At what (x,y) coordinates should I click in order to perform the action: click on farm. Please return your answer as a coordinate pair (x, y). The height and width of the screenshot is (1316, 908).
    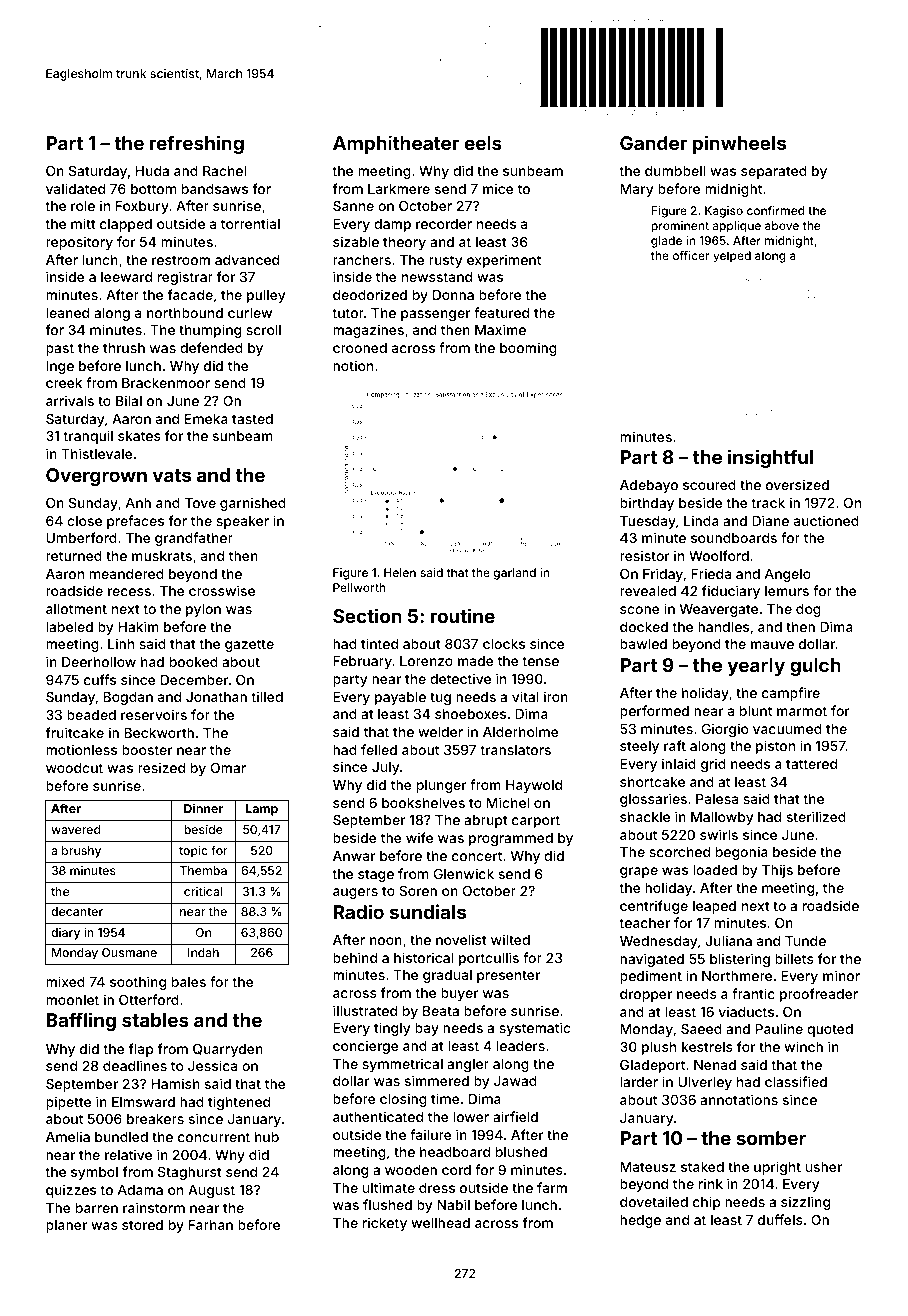
    Looking at the image, I should click on (552, 1187).
